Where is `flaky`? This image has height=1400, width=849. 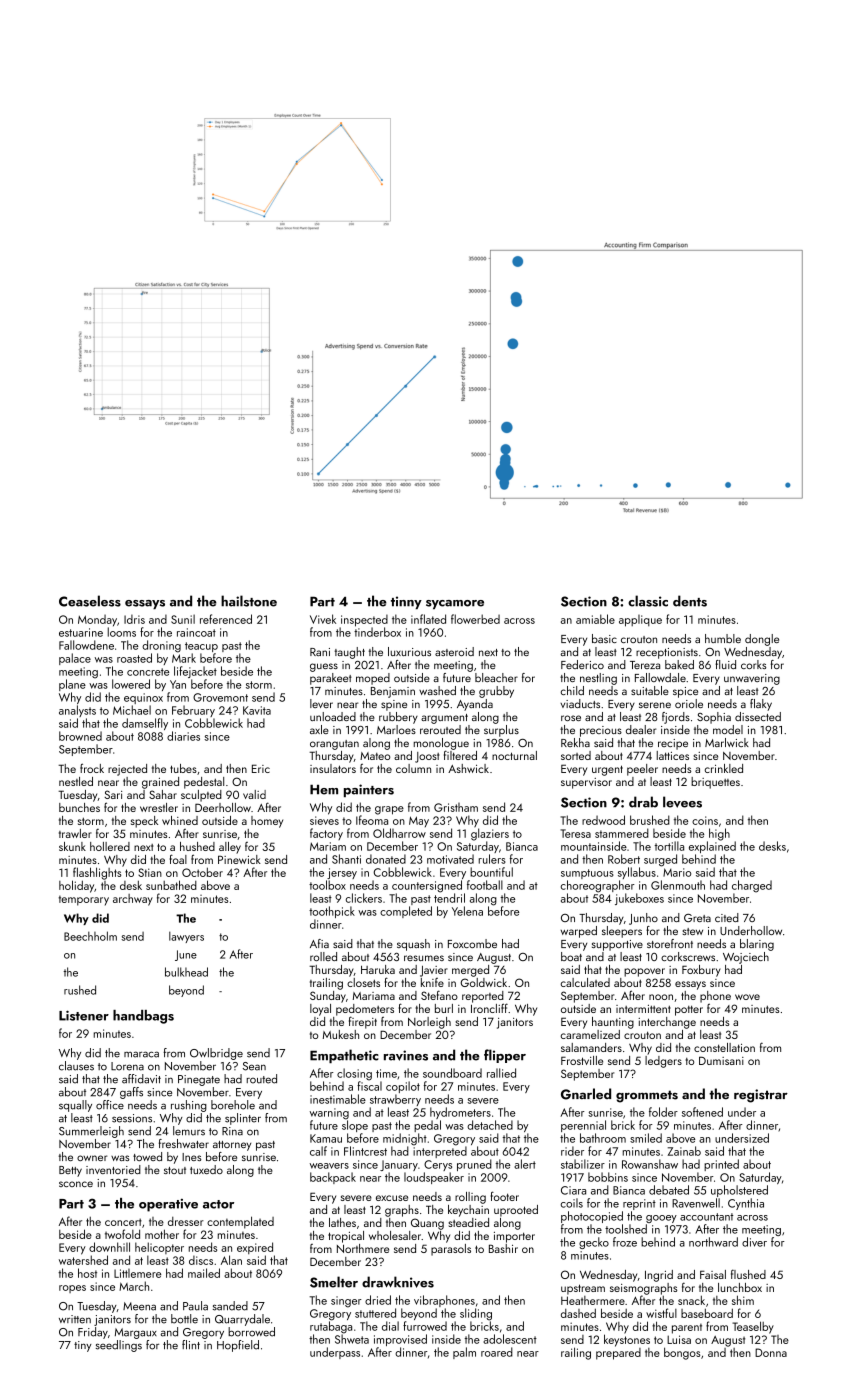 flaky is located at coordinates (761, 705).
